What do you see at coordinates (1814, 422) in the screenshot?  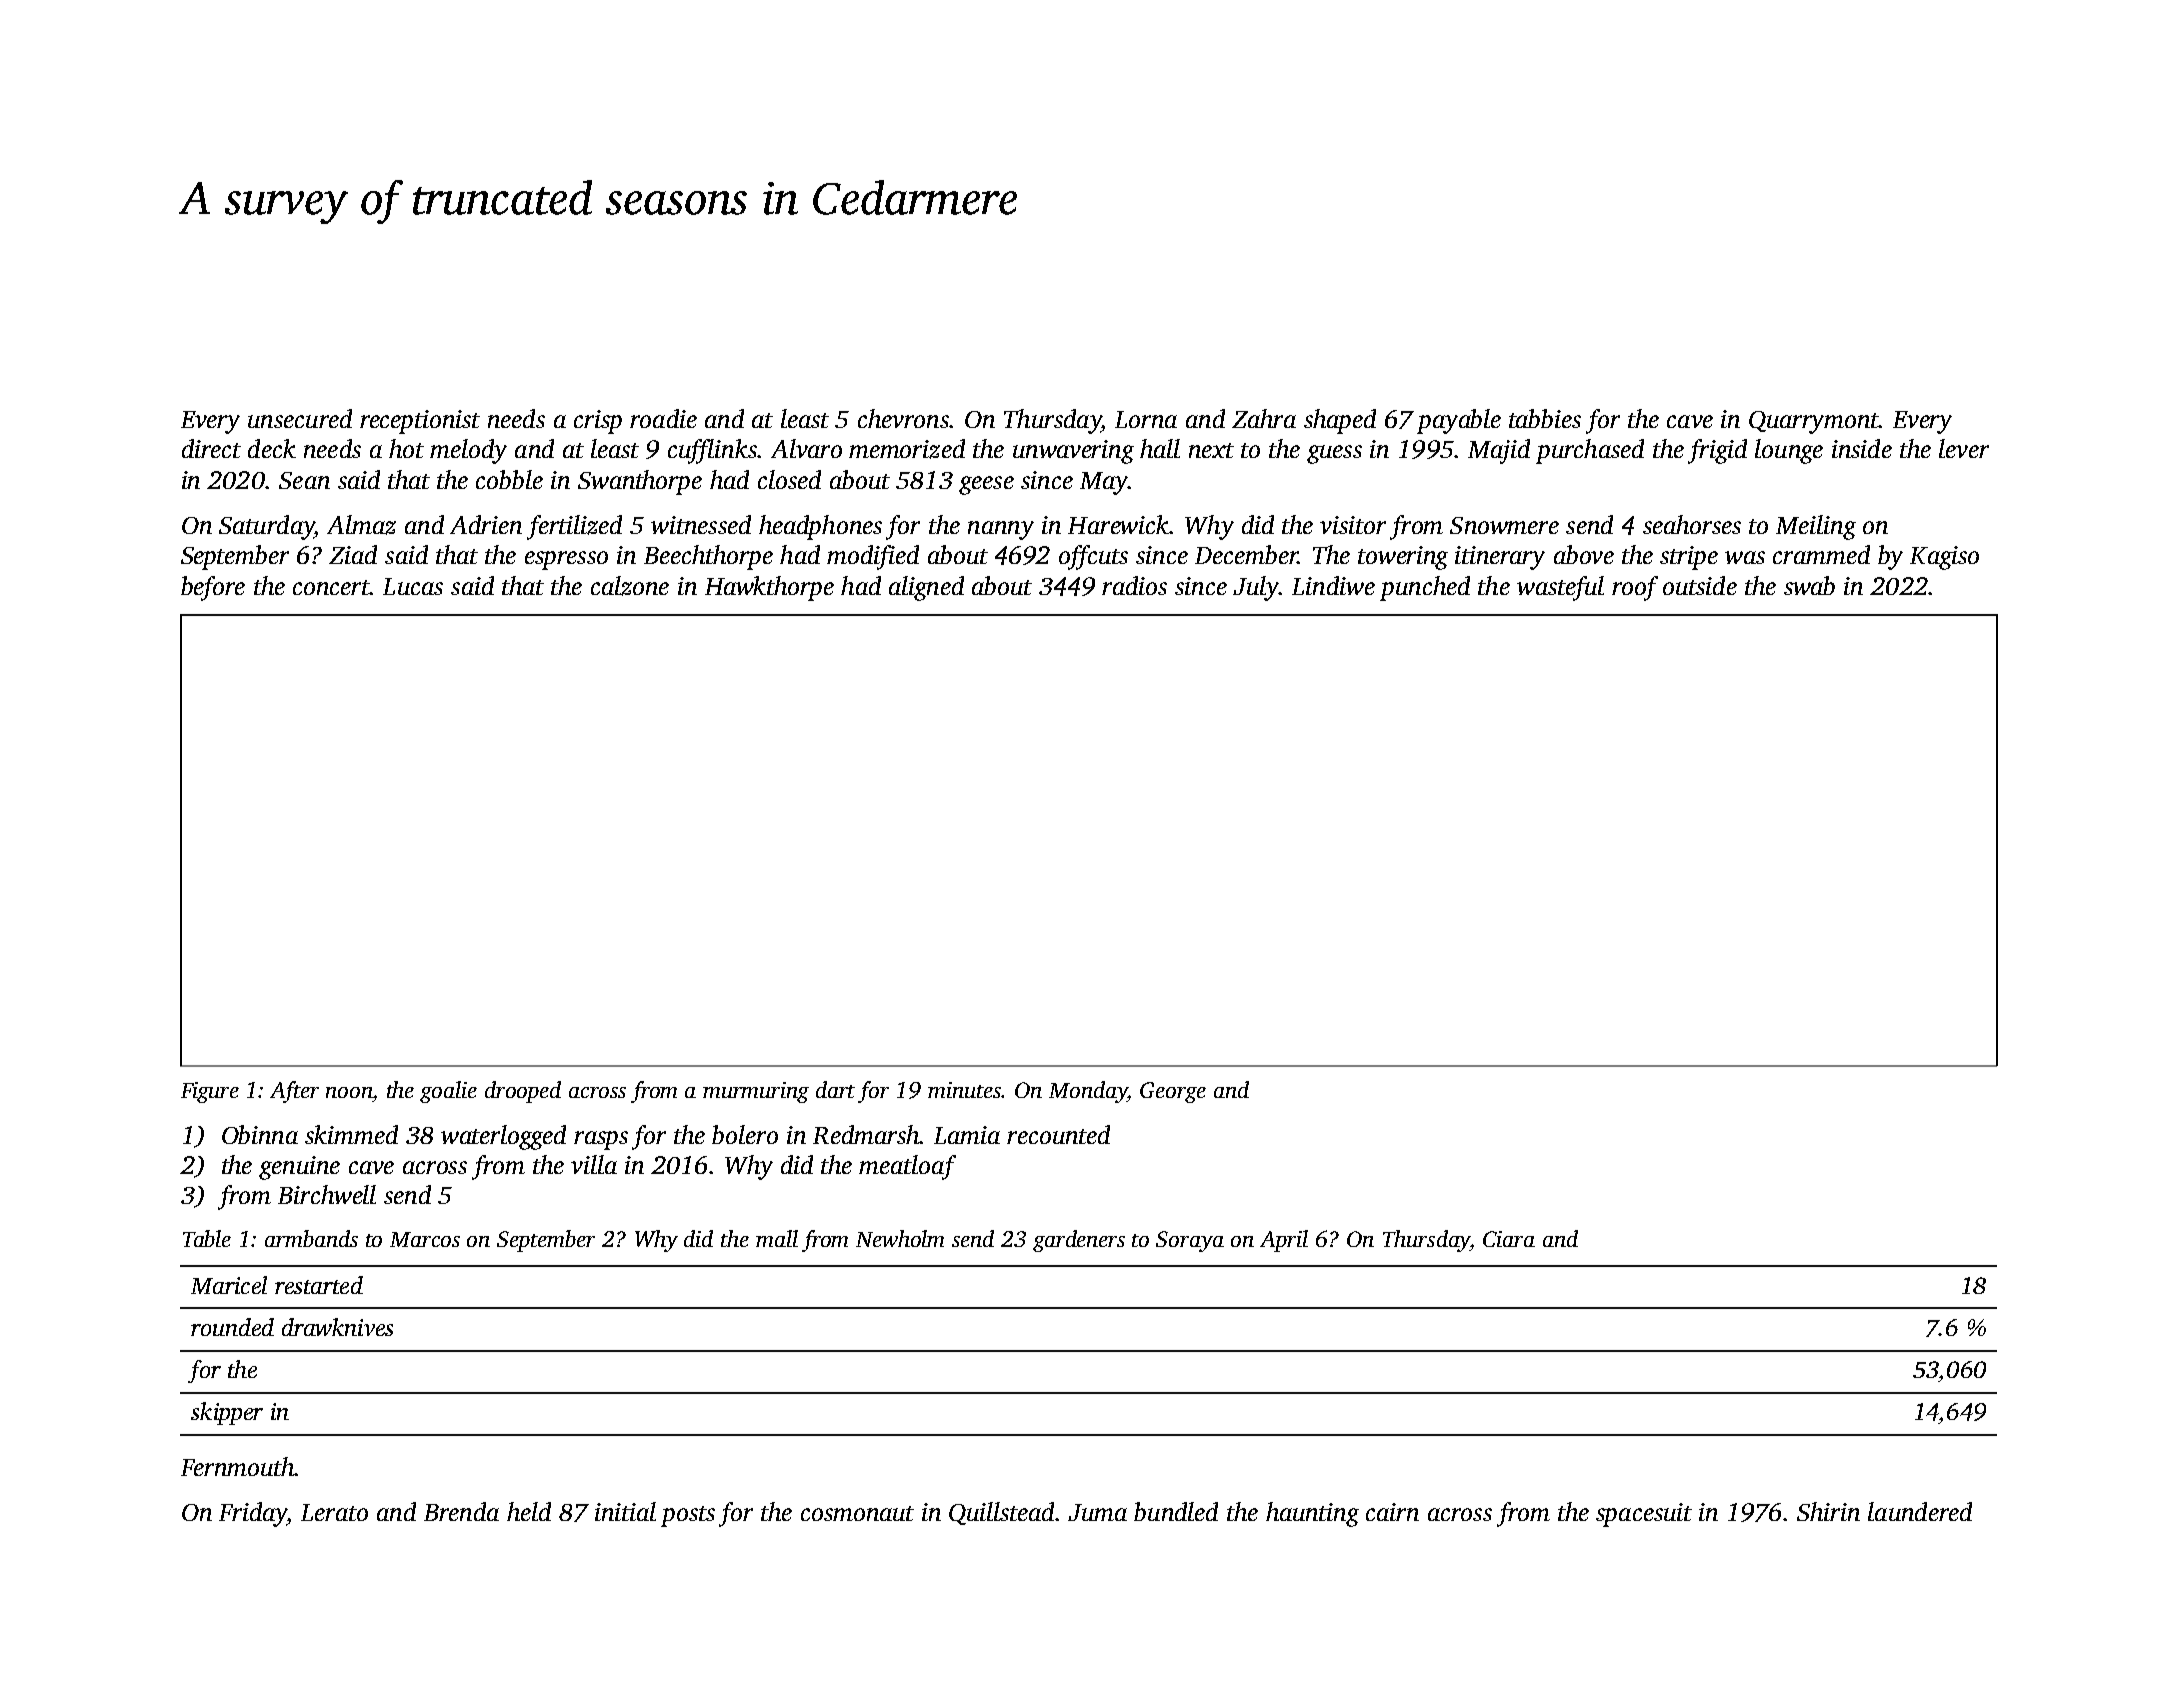 I see `Quarrymont` at bounding box center [1814, 422].
